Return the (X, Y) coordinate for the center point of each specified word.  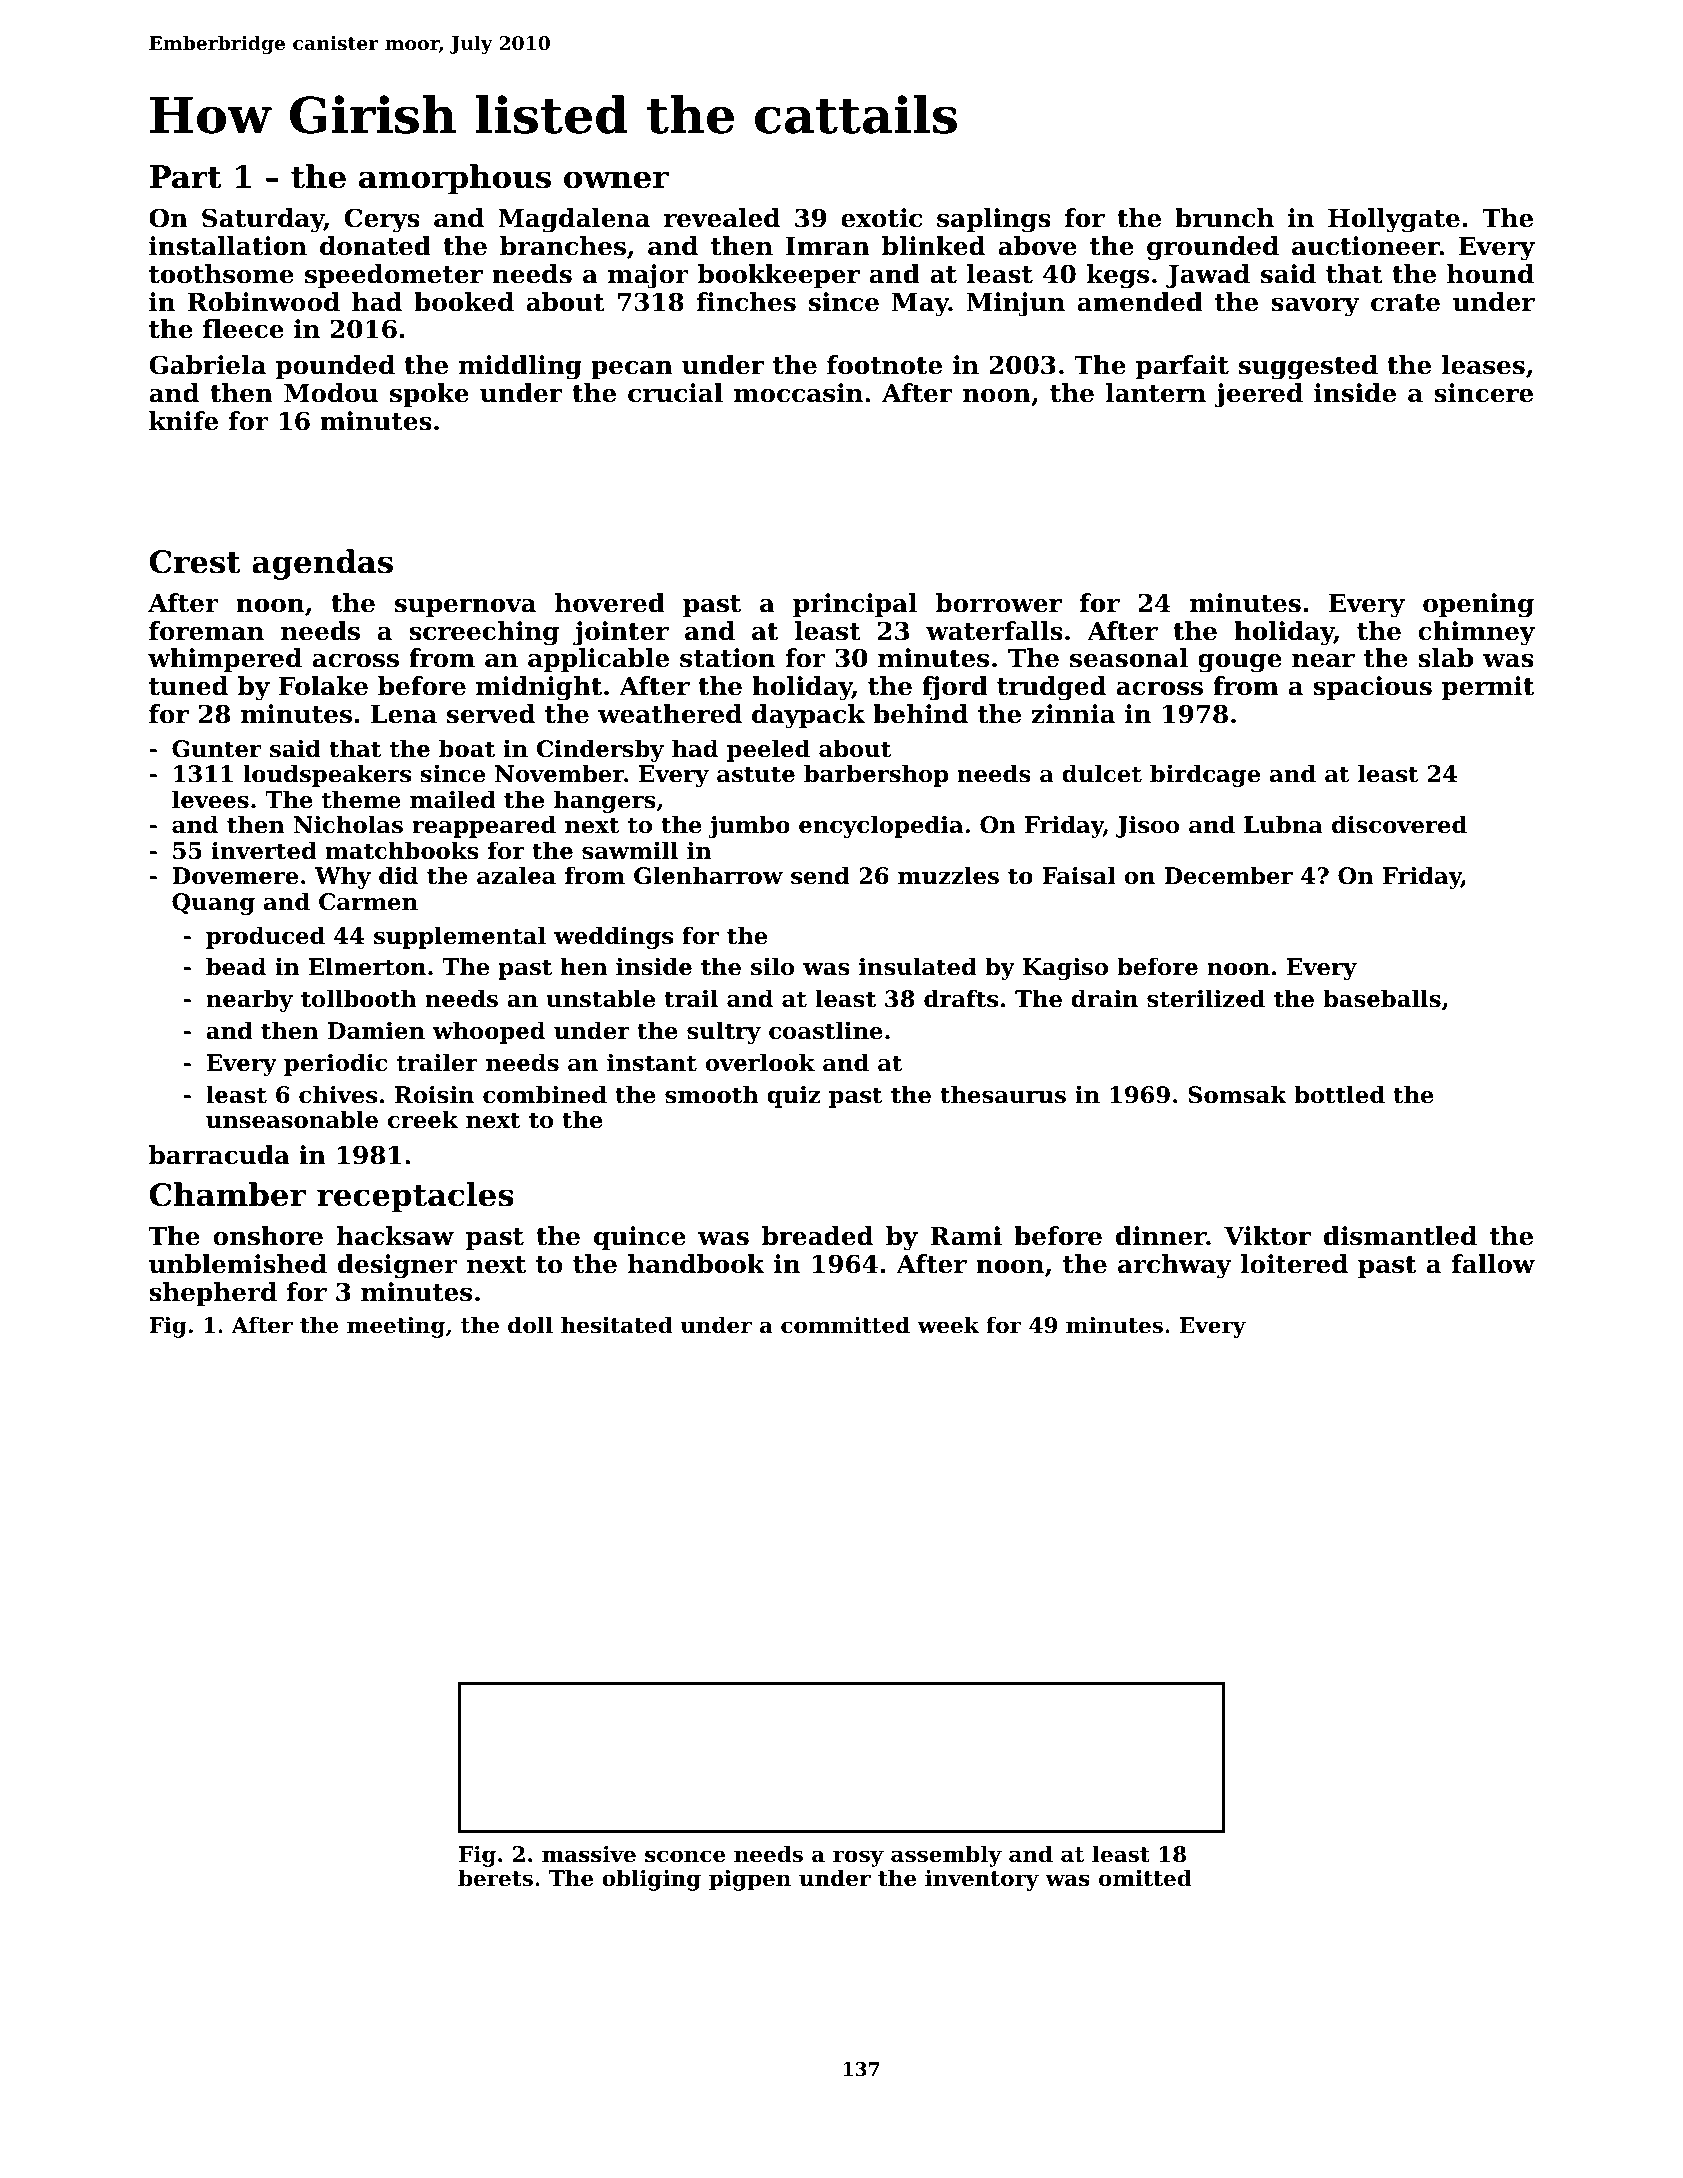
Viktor (1267, 1236)
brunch (1224, 218)
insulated (918, 966)
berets (495, 1878)
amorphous (455, 179)
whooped (489, 1032)
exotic (881, 218)
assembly (946, 1856)
